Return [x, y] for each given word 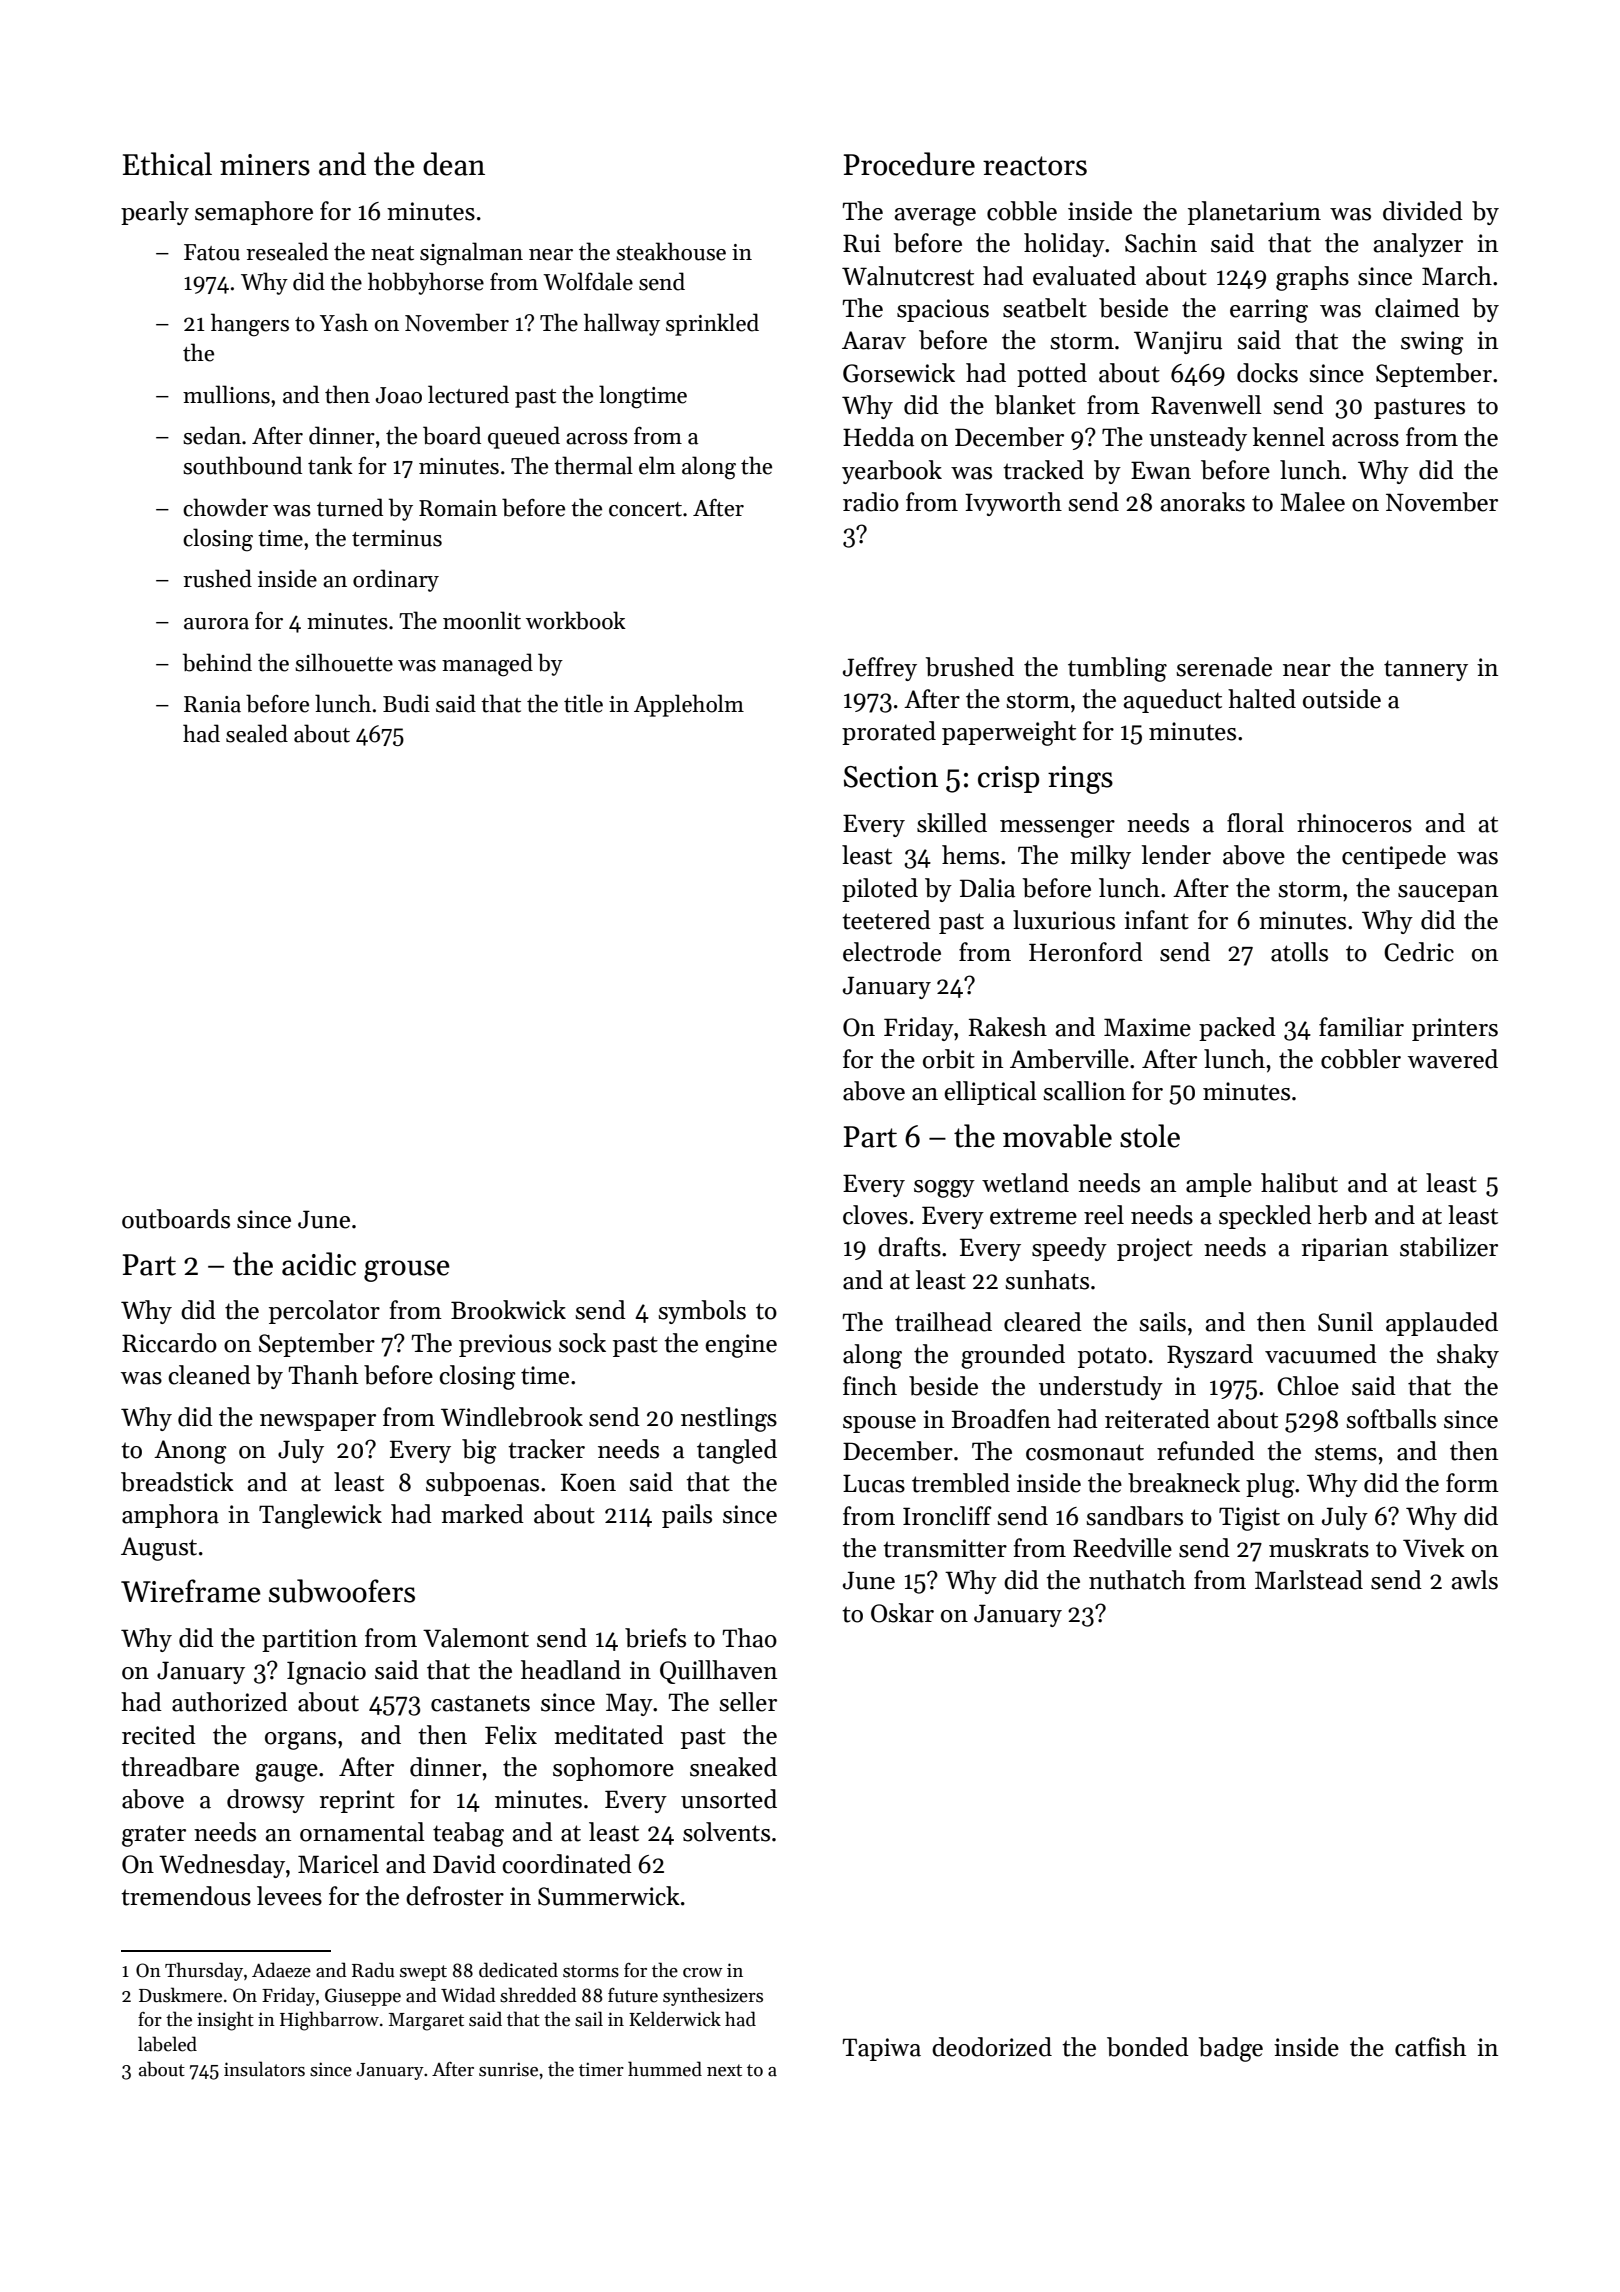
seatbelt [1045, 308]
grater [154, 1836]
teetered [886, 920]
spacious [943, 310]
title [583, 703]
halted [1262, 699]
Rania [212, 704]
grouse [407, 1271]
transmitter [945, 1548]
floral [1255, 823]
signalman [471, 254]
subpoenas [482, 1484]
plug [1270, 1485]
